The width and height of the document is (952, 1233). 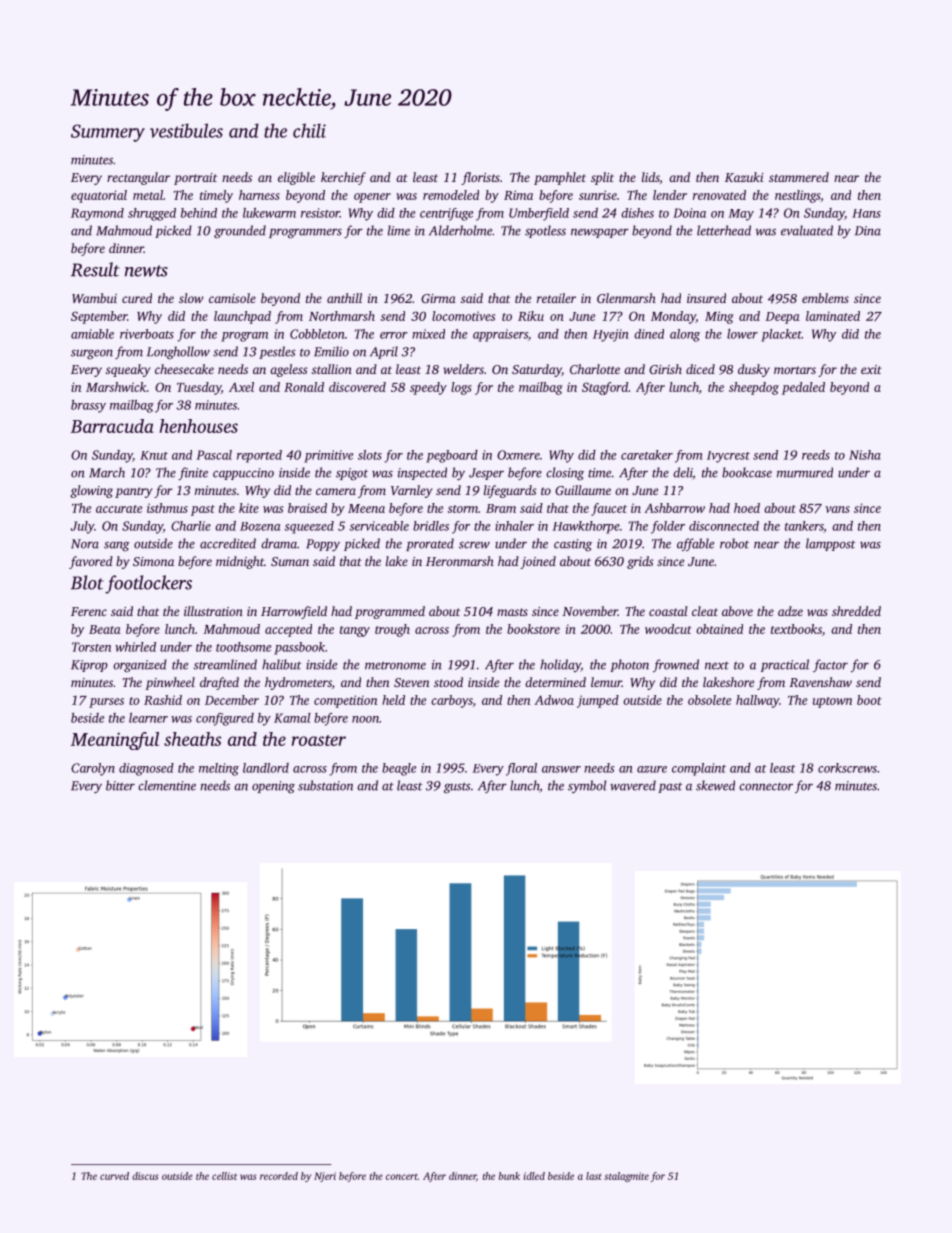 What do you see at coordinates (395, 665) in the document?
I see `metronome` at bounding box center [395, 665].
